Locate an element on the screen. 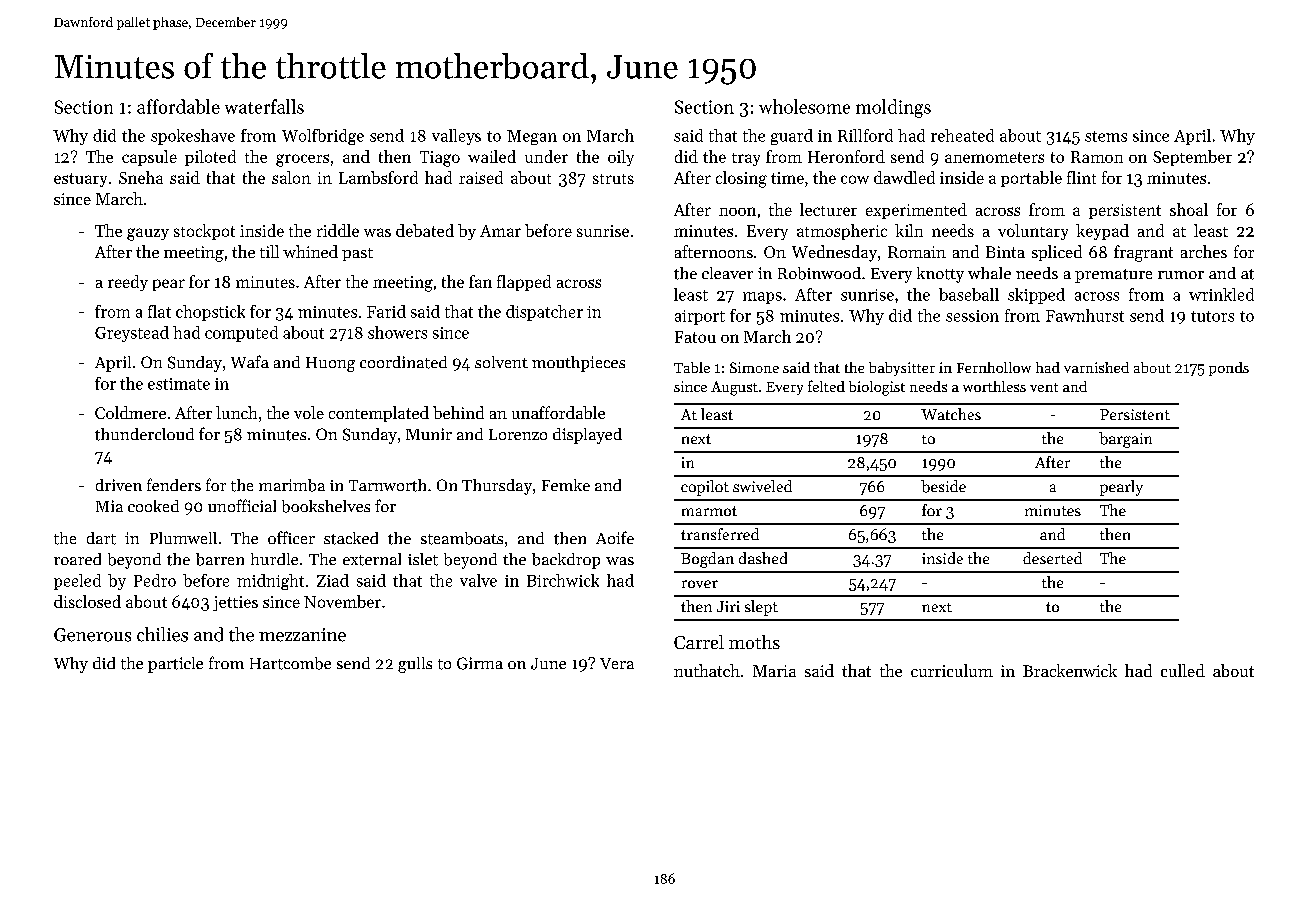 The width and height of the screenshot is (1308, 924). deserted is located at coordinates (1052, 558).
